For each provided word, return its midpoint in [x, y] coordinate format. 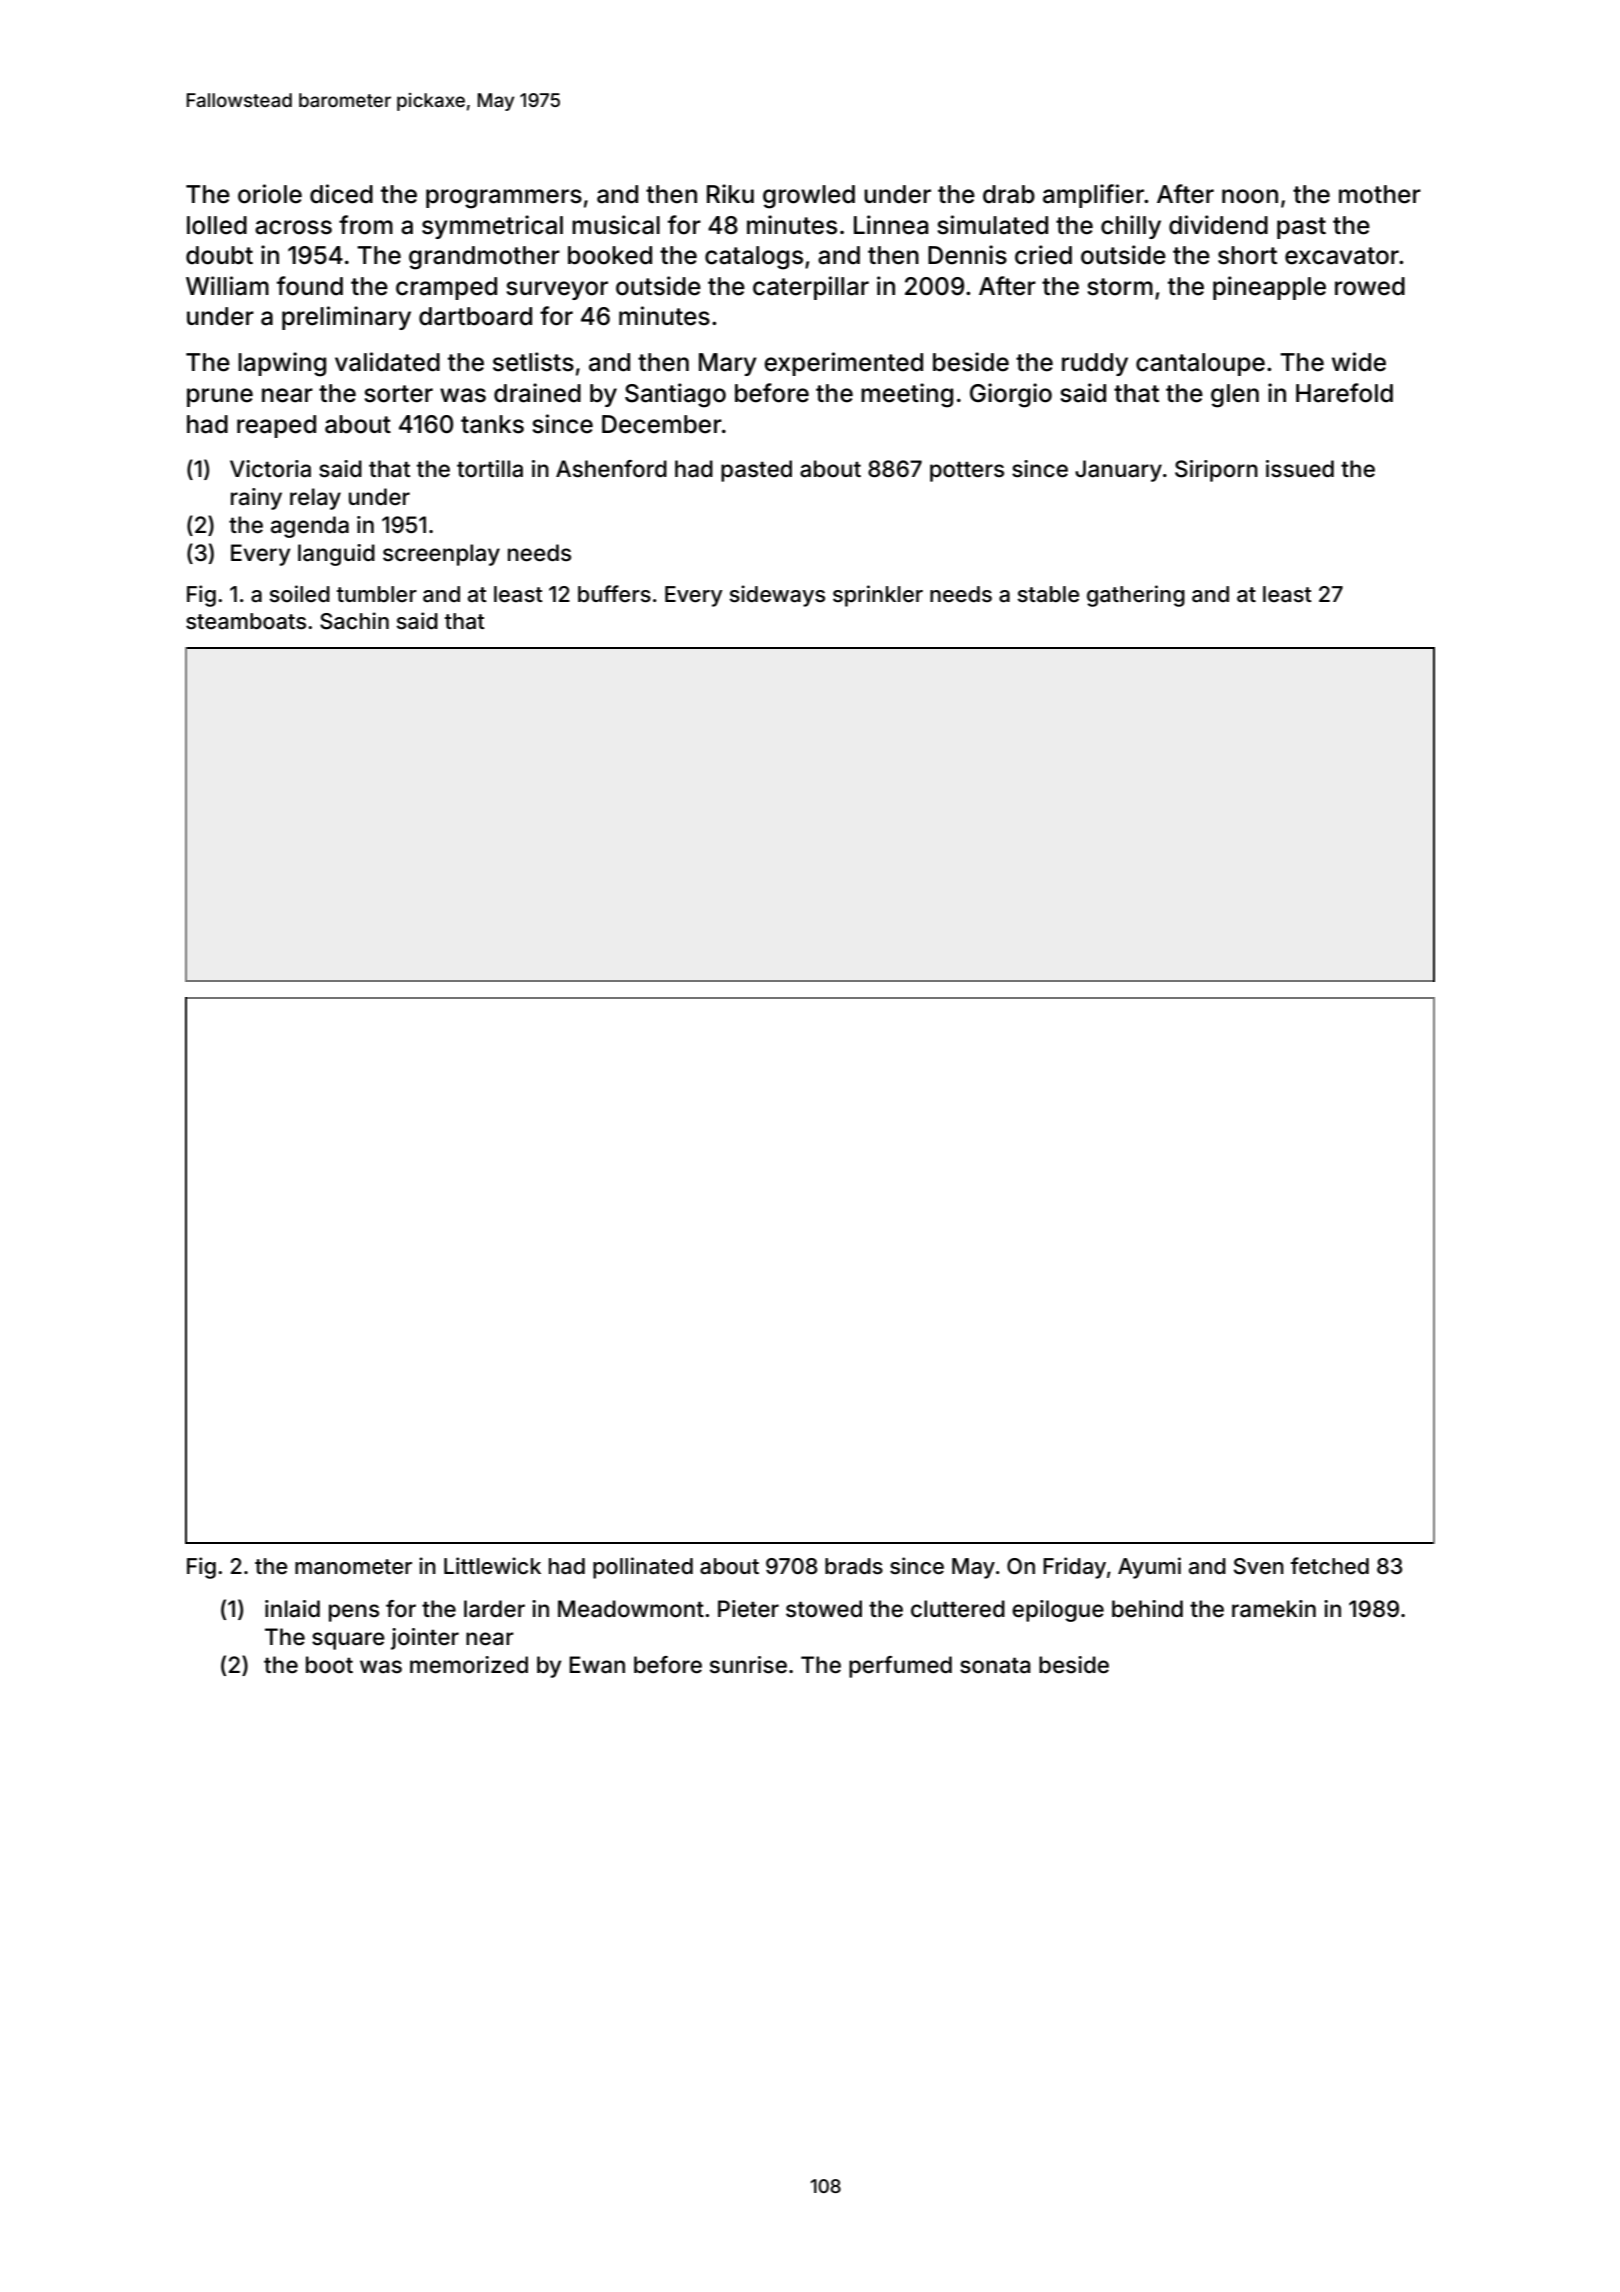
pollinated [643, 1568]
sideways [777, 596]
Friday [1074, 1568]
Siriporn [1216, 471]
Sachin [354, 621]
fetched [1330, 1566]
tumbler [377, 594]
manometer [353, 1567]
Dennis [967, 255]
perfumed [900, 1667]
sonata [995, 1665]
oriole [270, 194]
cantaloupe [1200, 364]
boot [329, 1665]
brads [854, 1566]
